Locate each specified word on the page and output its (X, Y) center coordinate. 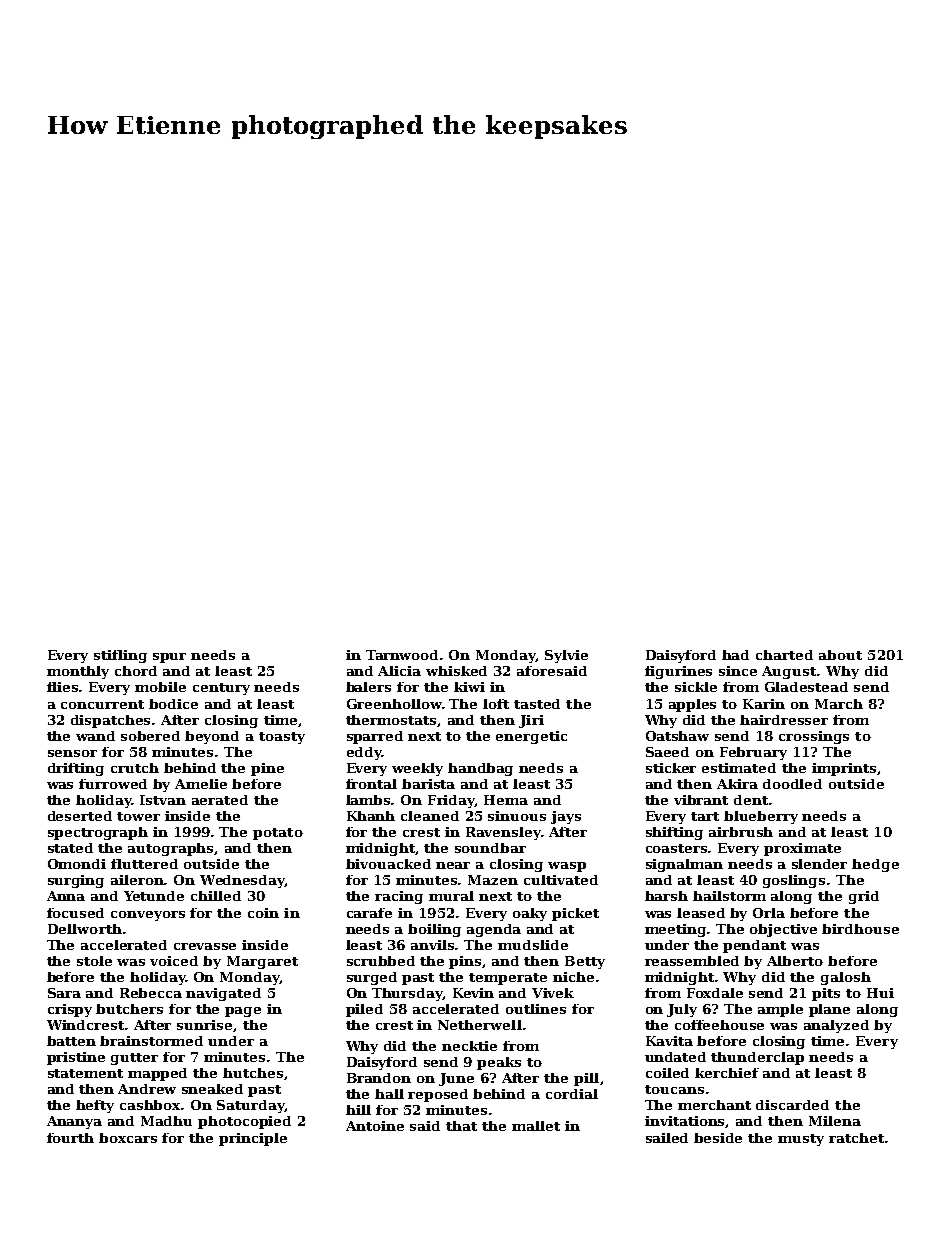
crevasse (205, 946)
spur (169, 658)
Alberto (795, 961)
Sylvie (566, 656)
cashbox (151, 1105)
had (735, 655)
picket (575, 914)
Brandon (379, 1078)
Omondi (77, 864)
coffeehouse (719, 1025)
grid (864, 897)
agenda (494, 930)
